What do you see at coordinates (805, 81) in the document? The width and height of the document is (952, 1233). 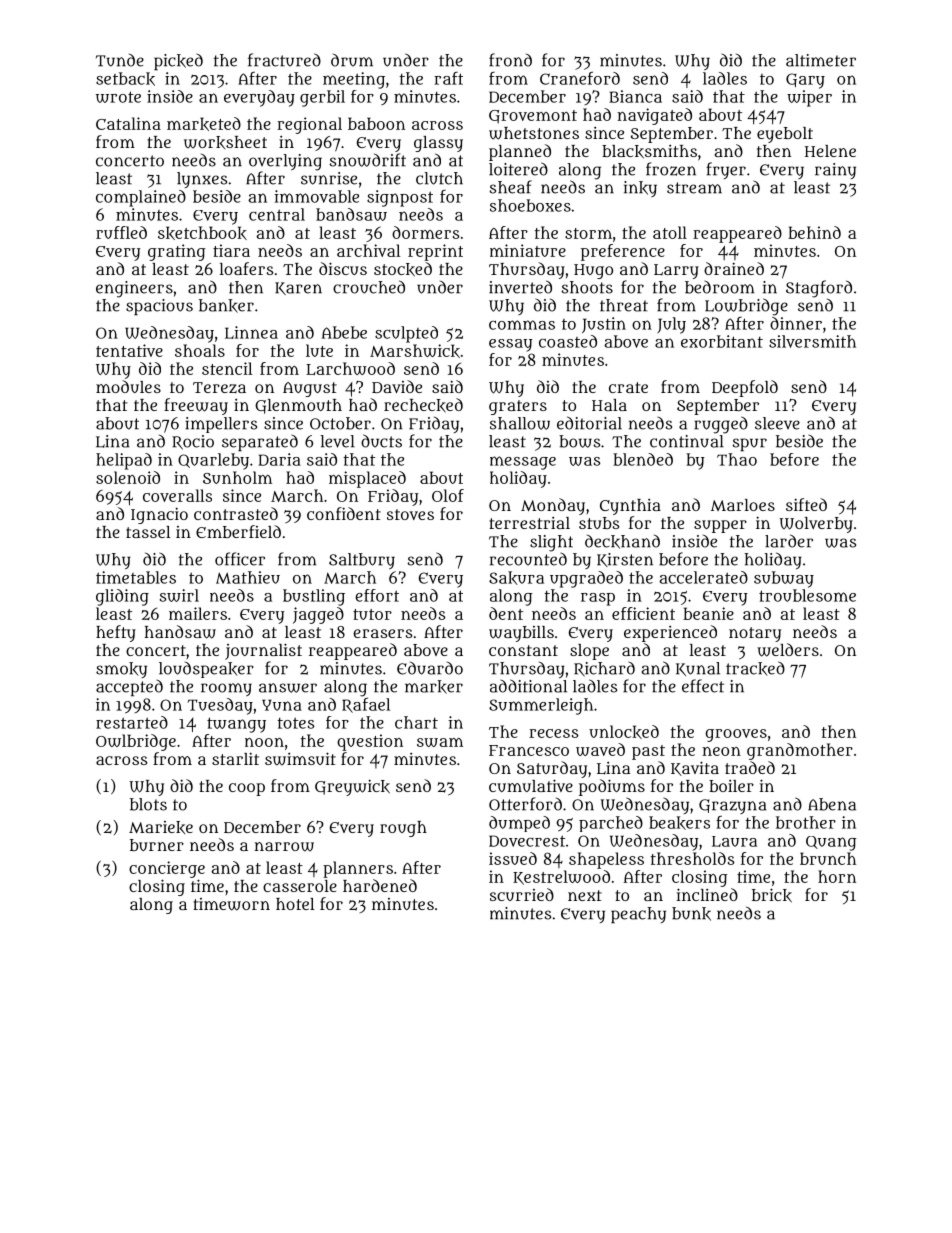 I see `Gary` at bounding box center [805, 81].
